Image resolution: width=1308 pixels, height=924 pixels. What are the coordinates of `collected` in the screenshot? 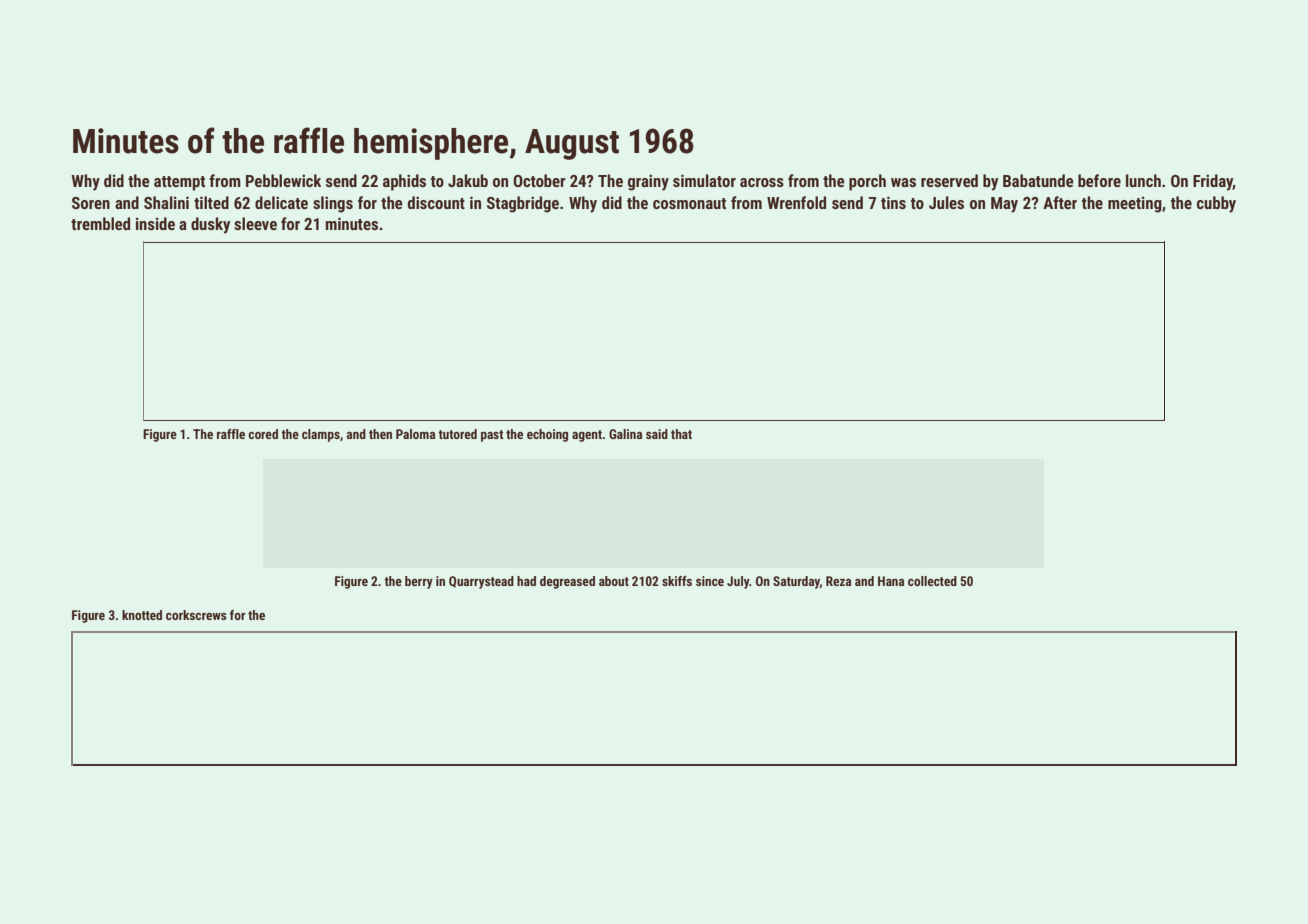 It's located at (932, 581).
